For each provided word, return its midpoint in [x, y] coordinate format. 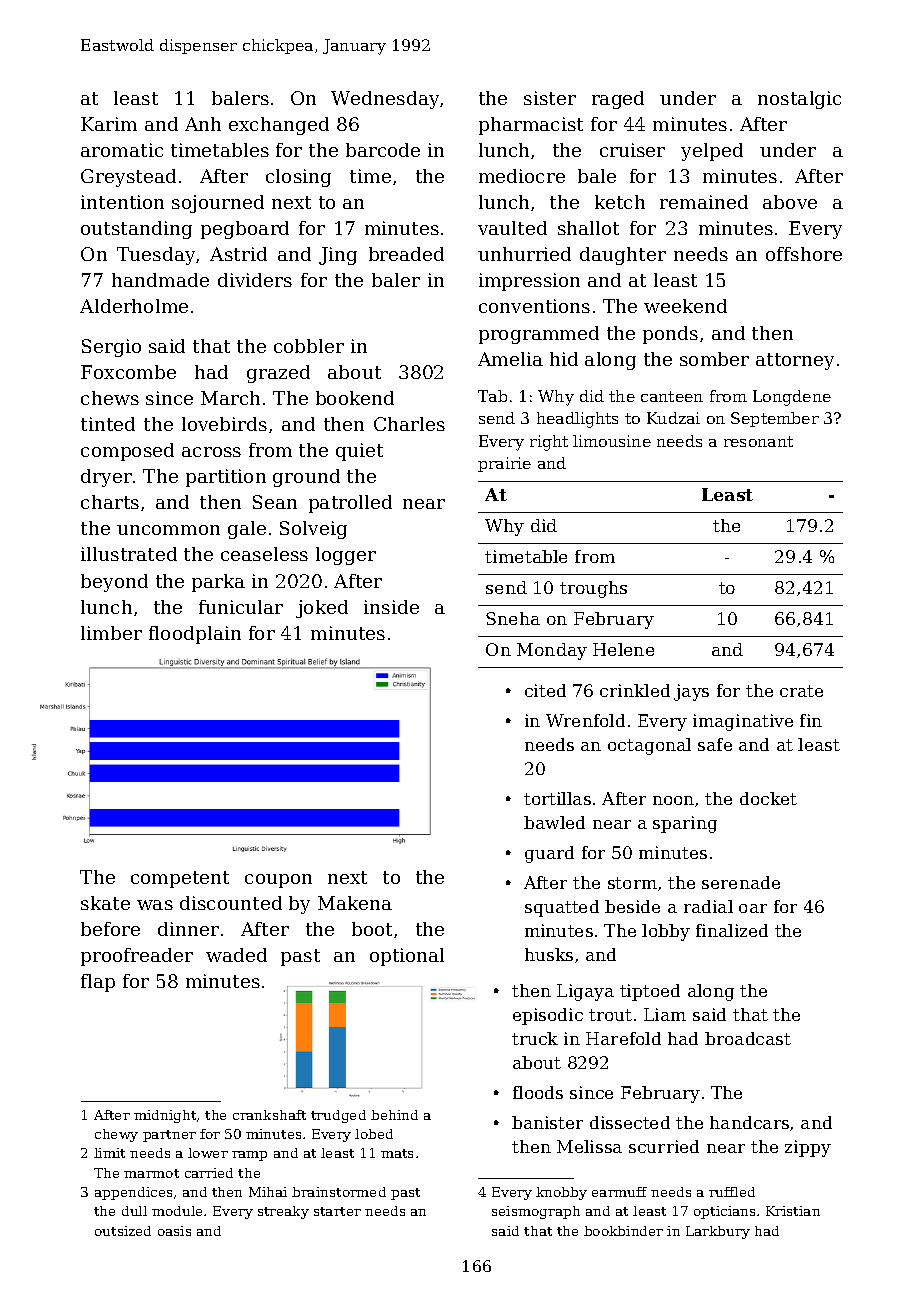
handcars [749, 1122]
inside [391, 607]
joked [322, 609]
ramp [249, 1156]
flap [98, 983]
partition [226, 478]
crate [801, 691]
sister [550, 98]
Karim [109, 124]
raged [618, 100]
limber [111, 633]
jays [691, 692]
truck [535, 1038]
